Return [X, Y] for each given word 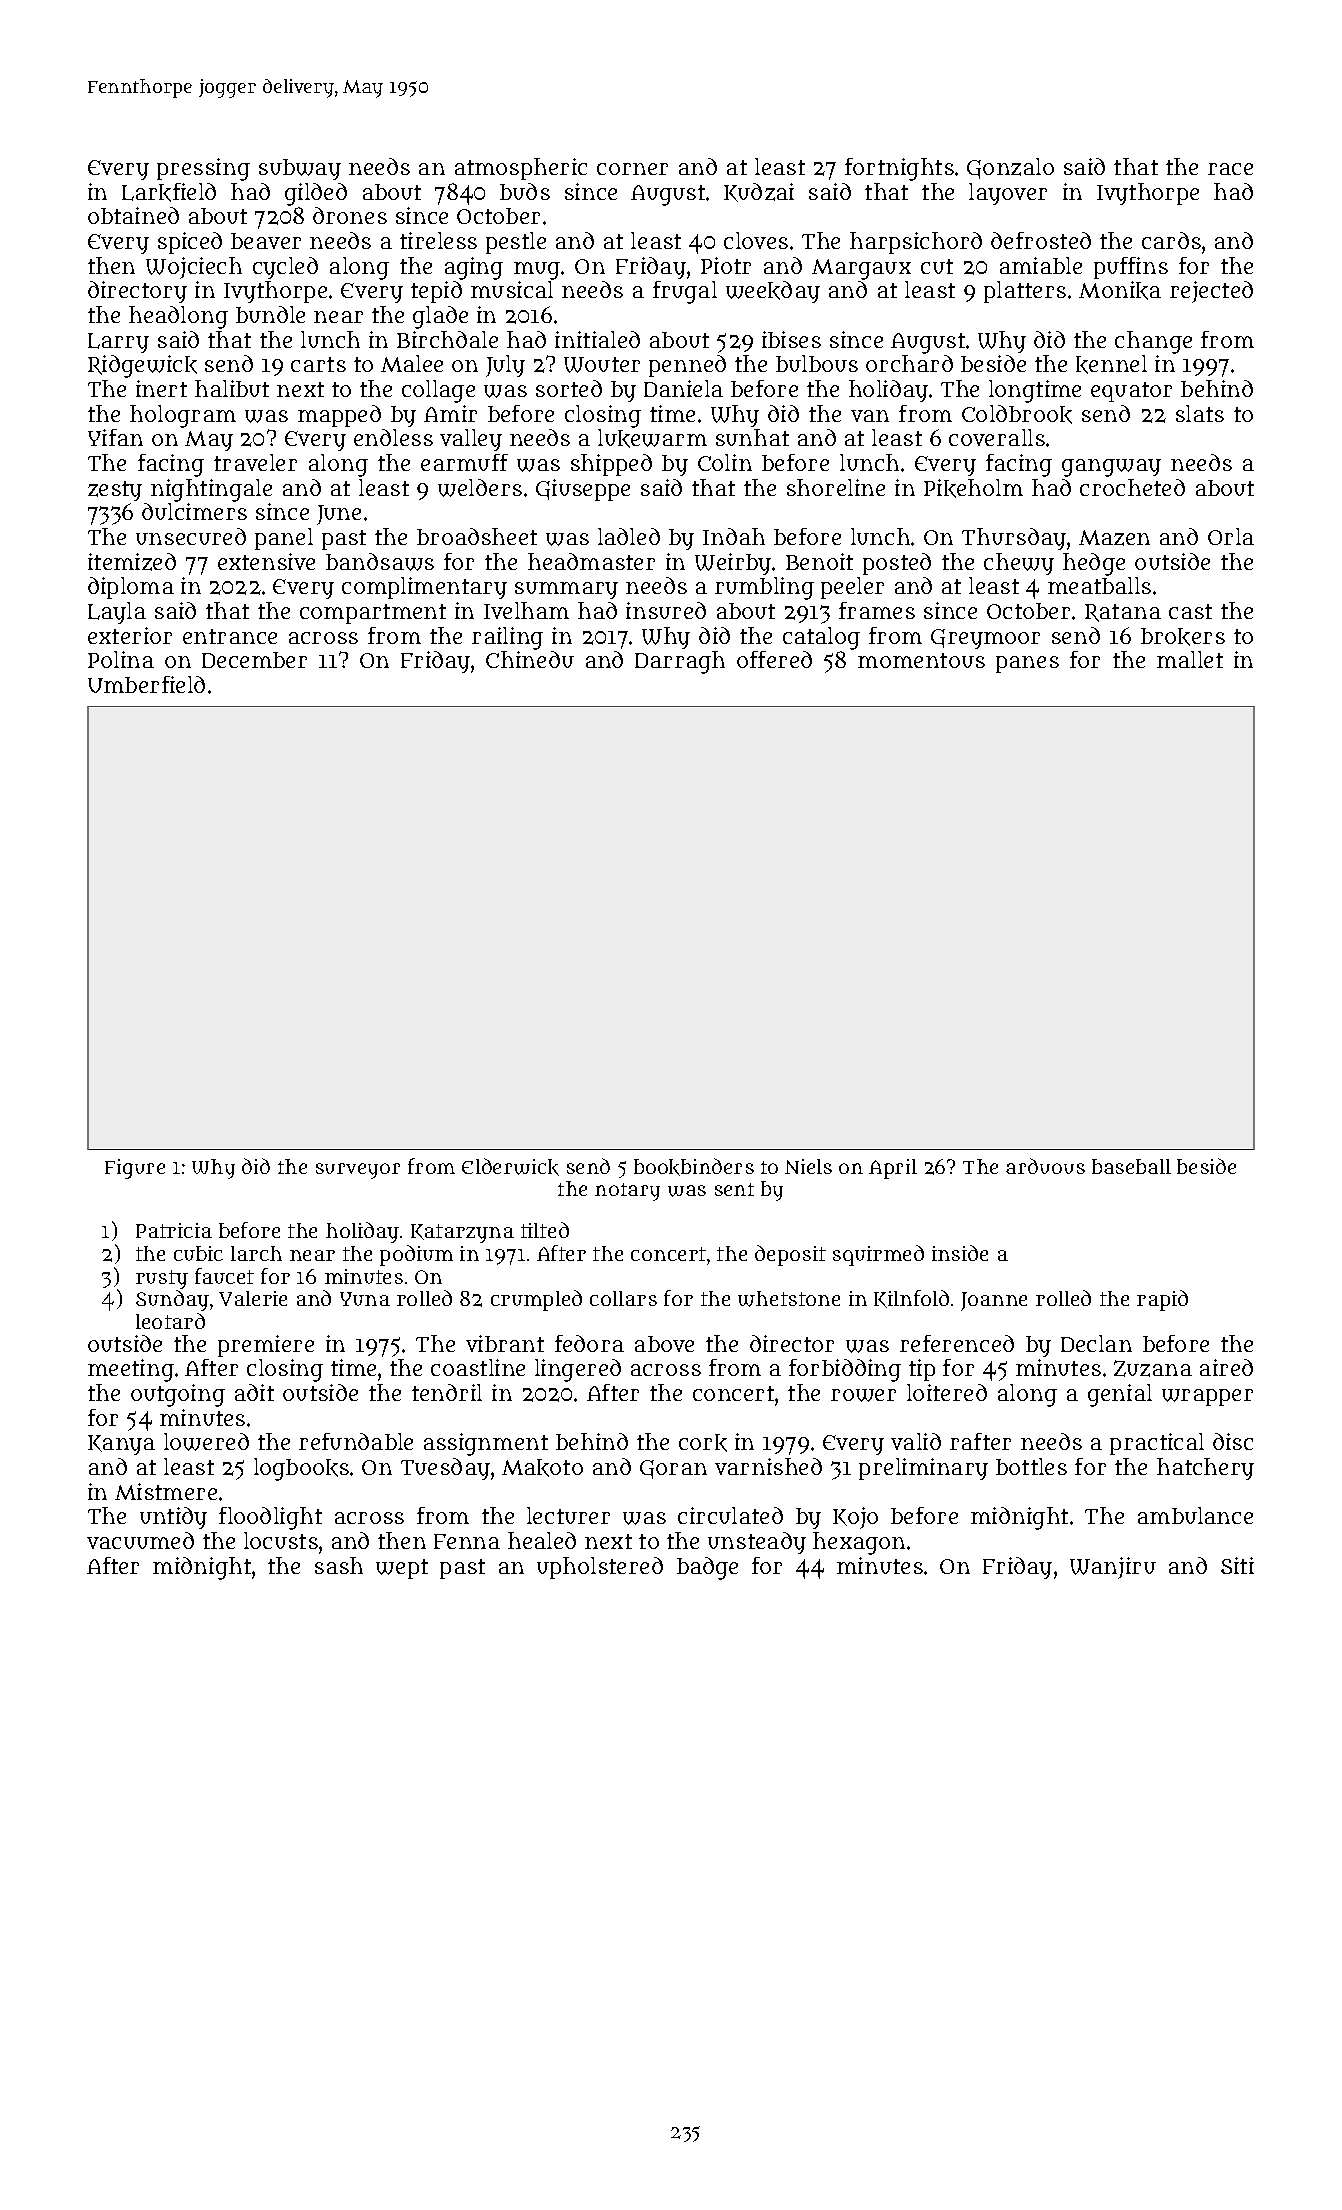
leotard [170, 1321]
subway [300, 169]
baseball [1131, 1166]
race [1230, 169]
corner [632, 169]
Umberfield [146, 684]
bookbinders [694, 1167]
